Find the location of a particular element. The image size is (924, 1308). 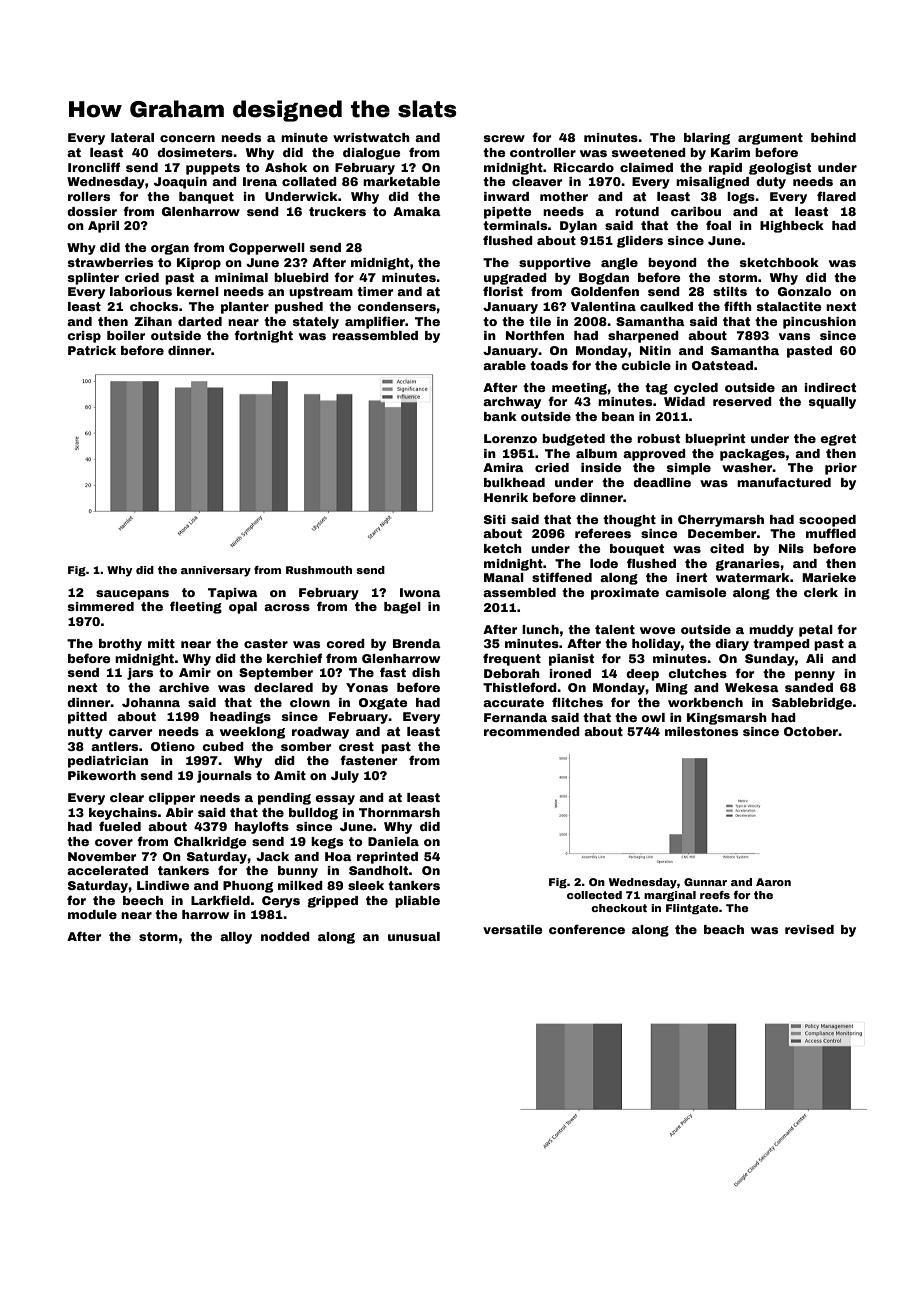

Deborah is located at coordinates (512, 673).
